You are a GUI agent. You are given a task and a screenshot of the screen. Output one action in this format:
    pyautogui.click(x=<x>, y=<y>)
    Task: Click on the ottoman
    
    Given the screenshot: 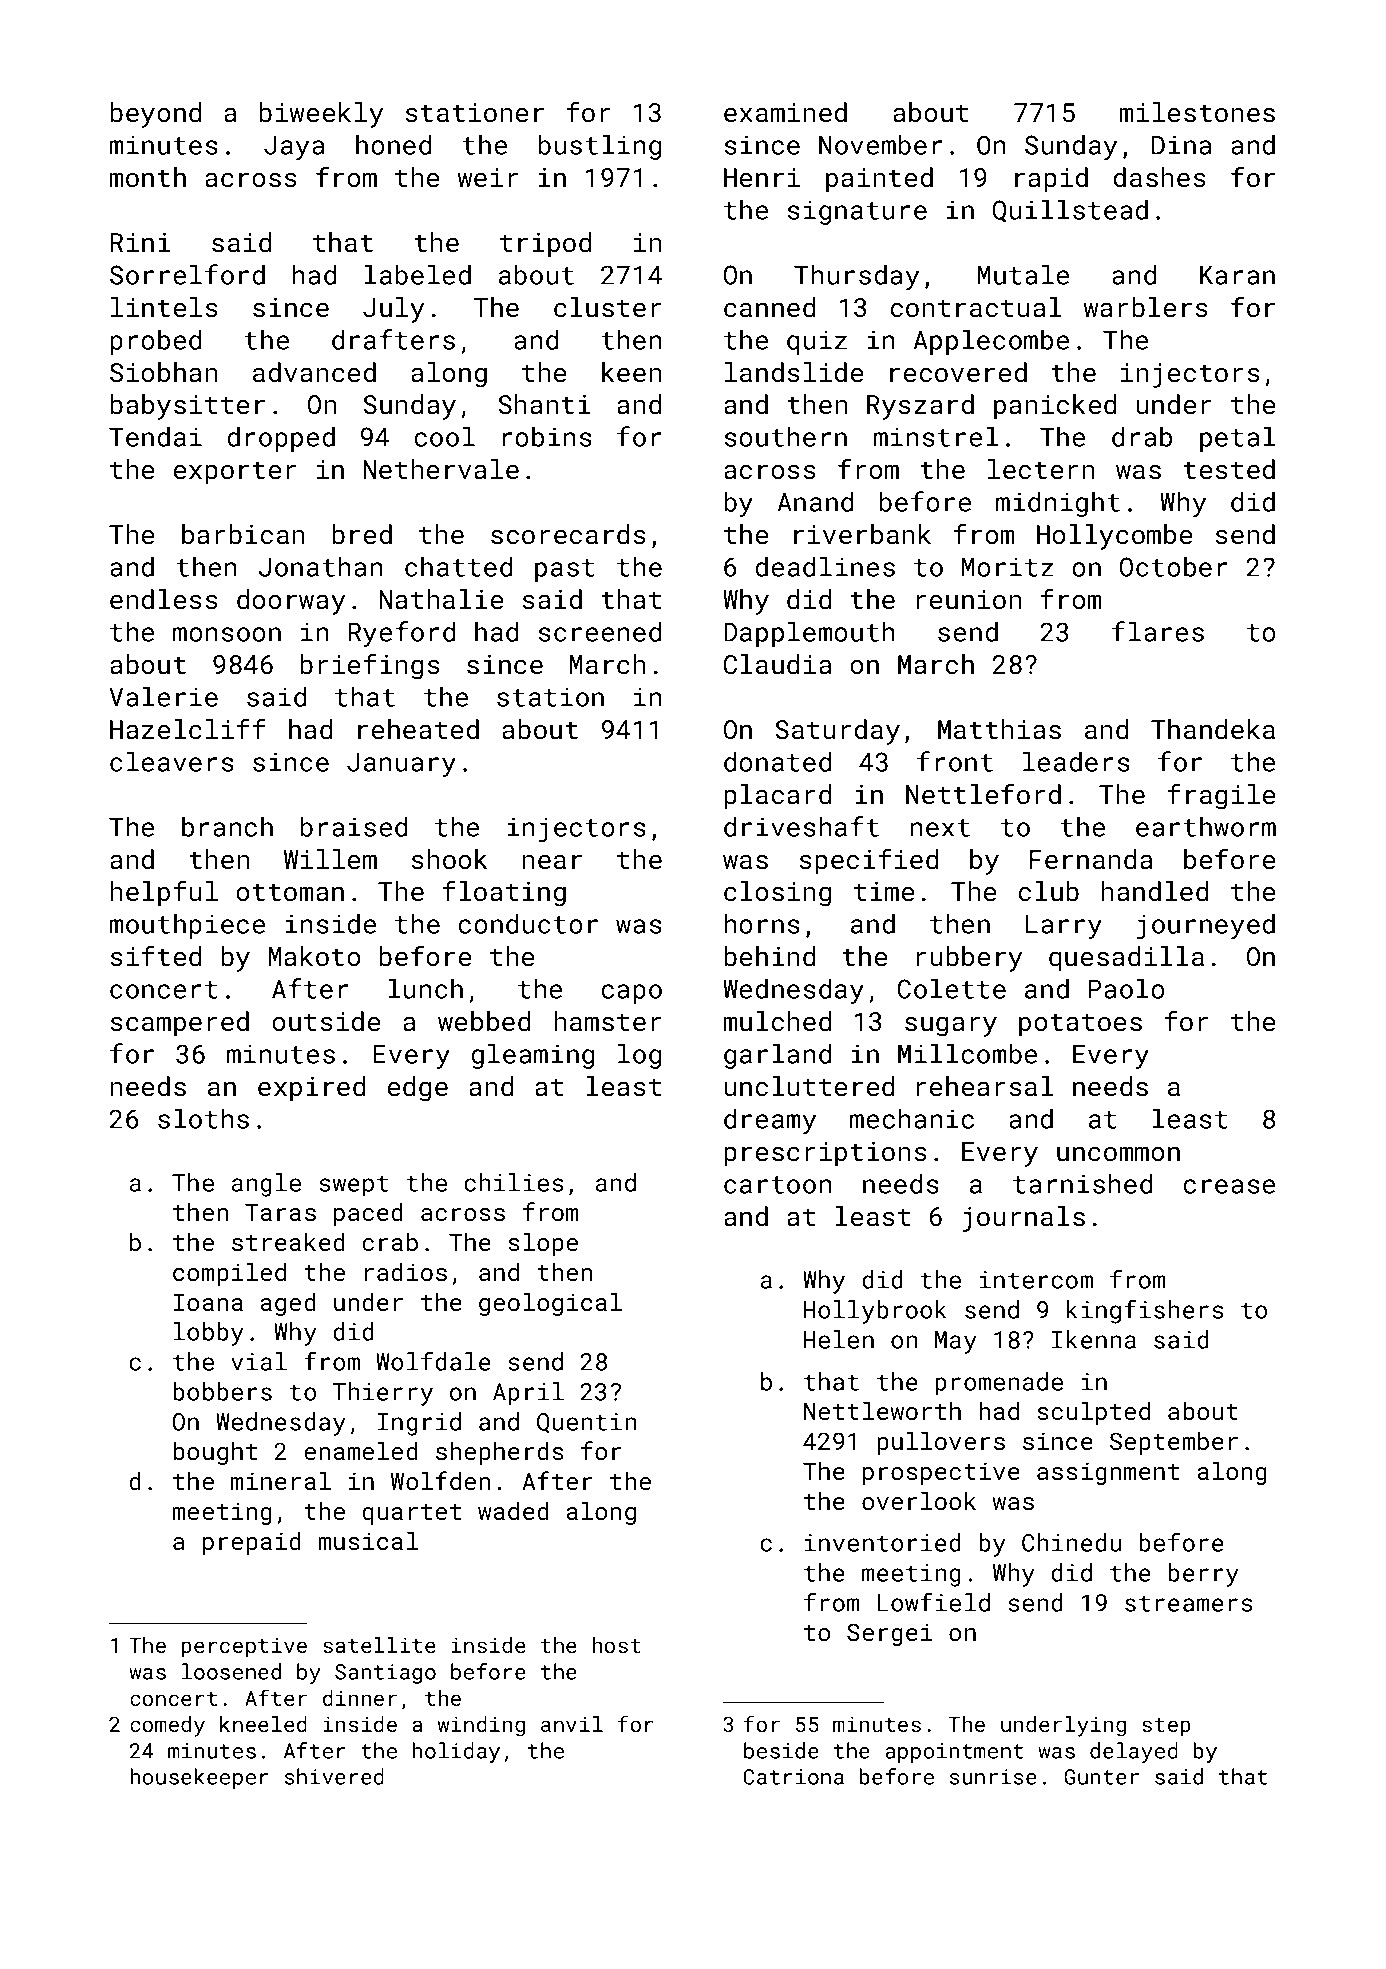 What is the action you would take?
    pyautogui.click(x=290, y=892)
